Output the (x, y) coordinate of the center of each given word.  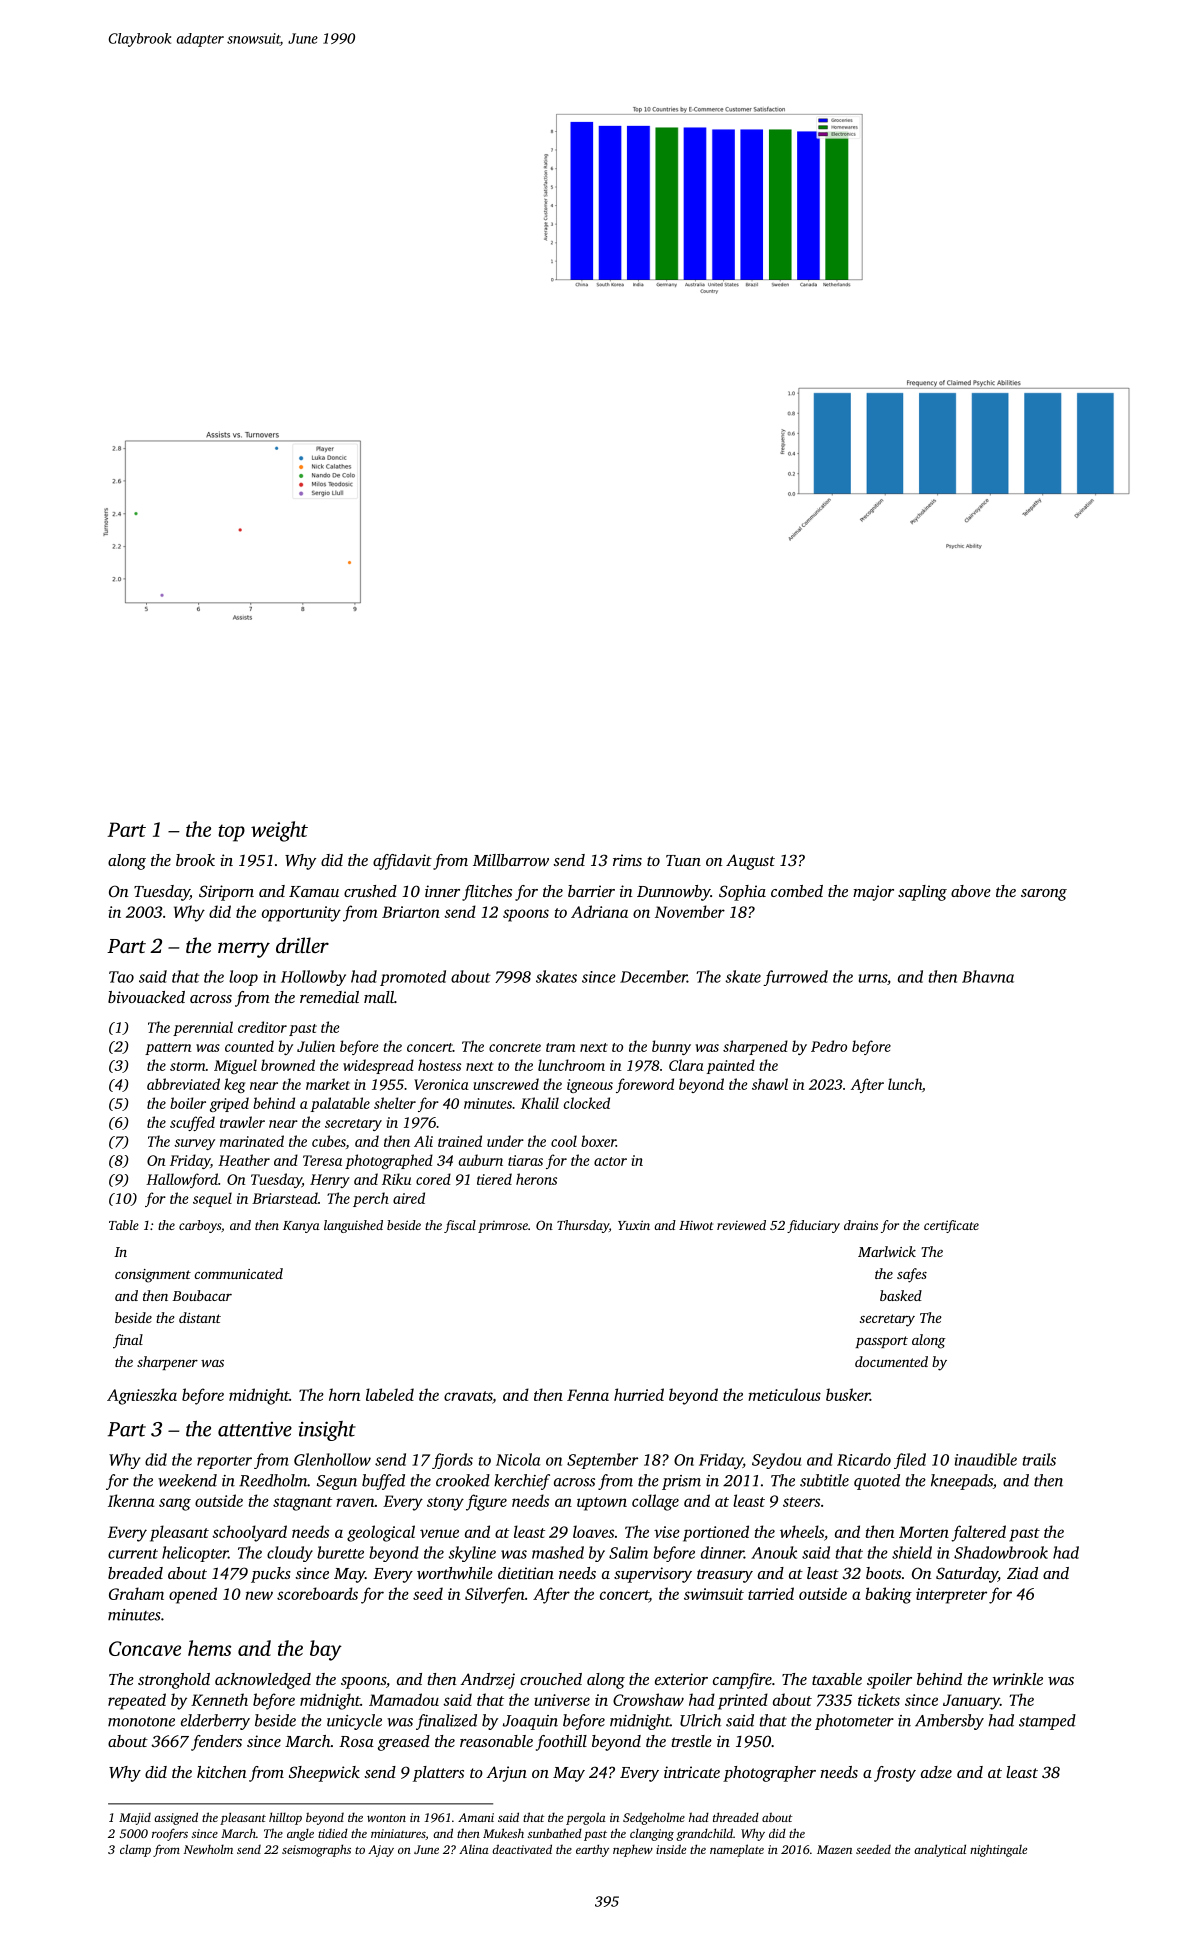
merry (244, 950)
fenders (216, 1743)
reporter (224, 1462)
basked (901, 1295)
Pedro (829, 1046)
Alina (474, 1849)
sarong (1044, 895)
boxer (598, 1141)
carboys (200, 1226)
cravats (468, 1396)
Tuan (683, 860)
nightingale (998, 1850)
